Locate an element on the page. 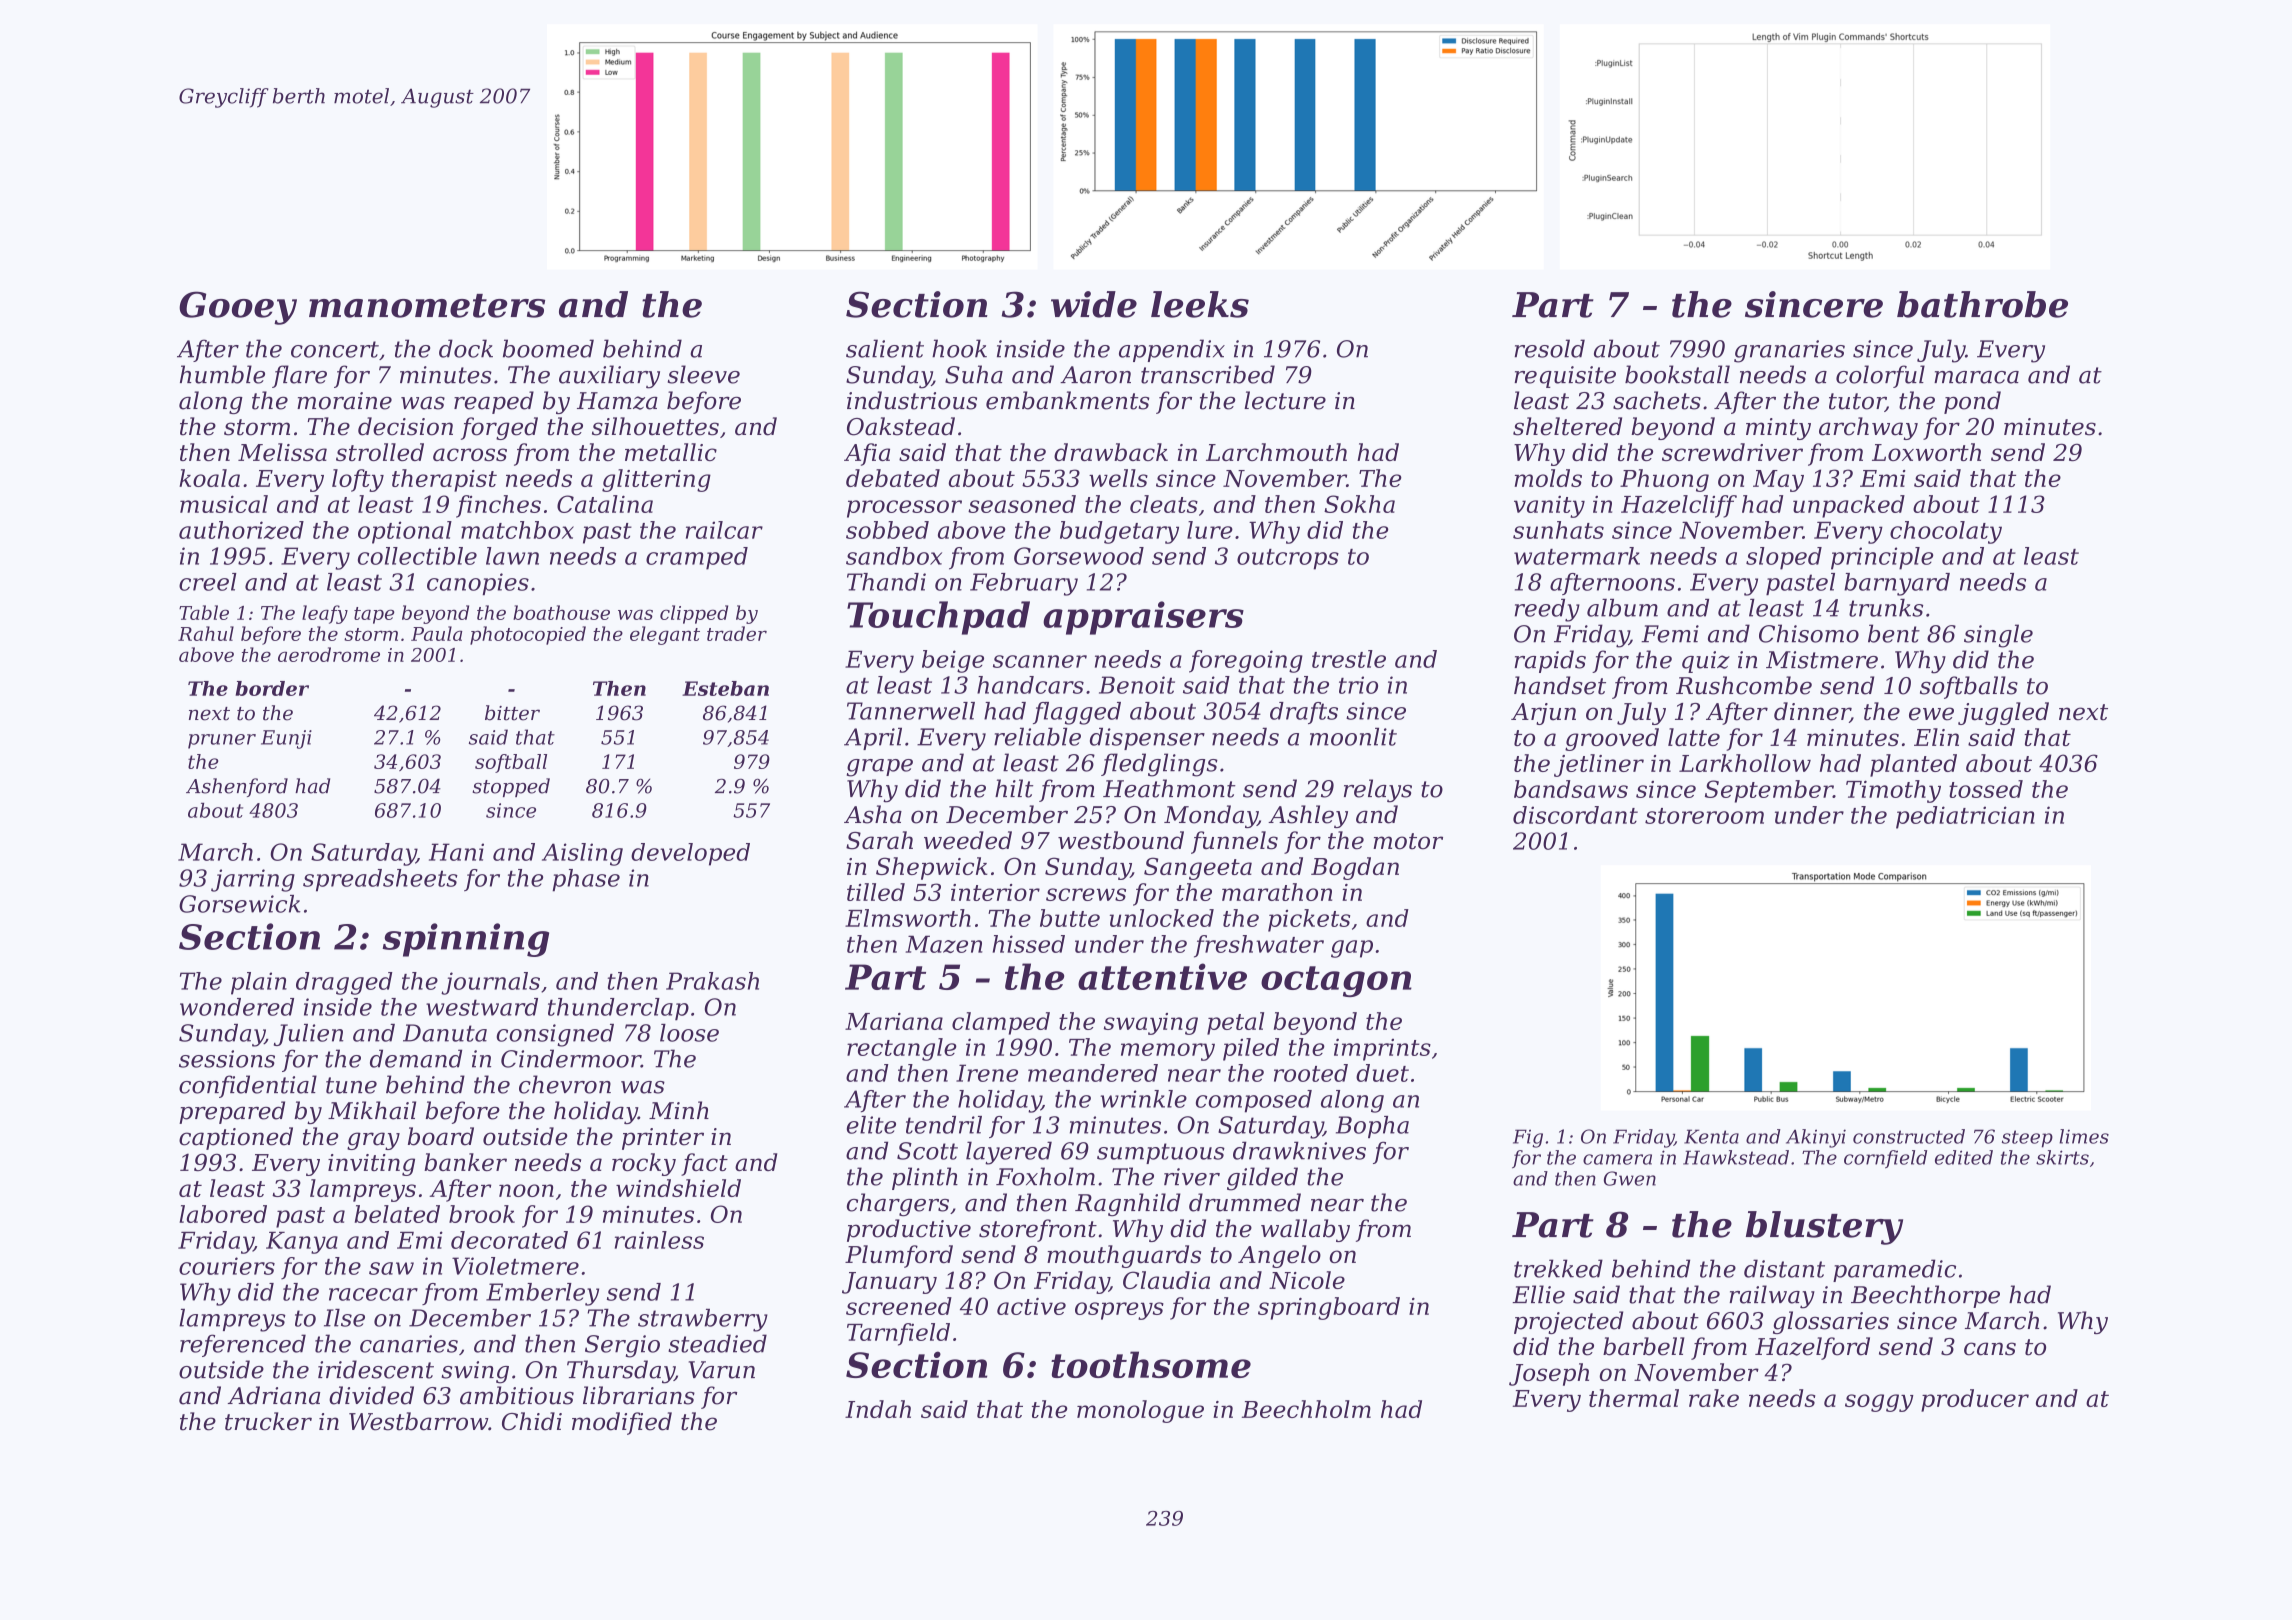 The width and height of the document is (2292, 1620). lofty is located at coordinates (358, 480).
